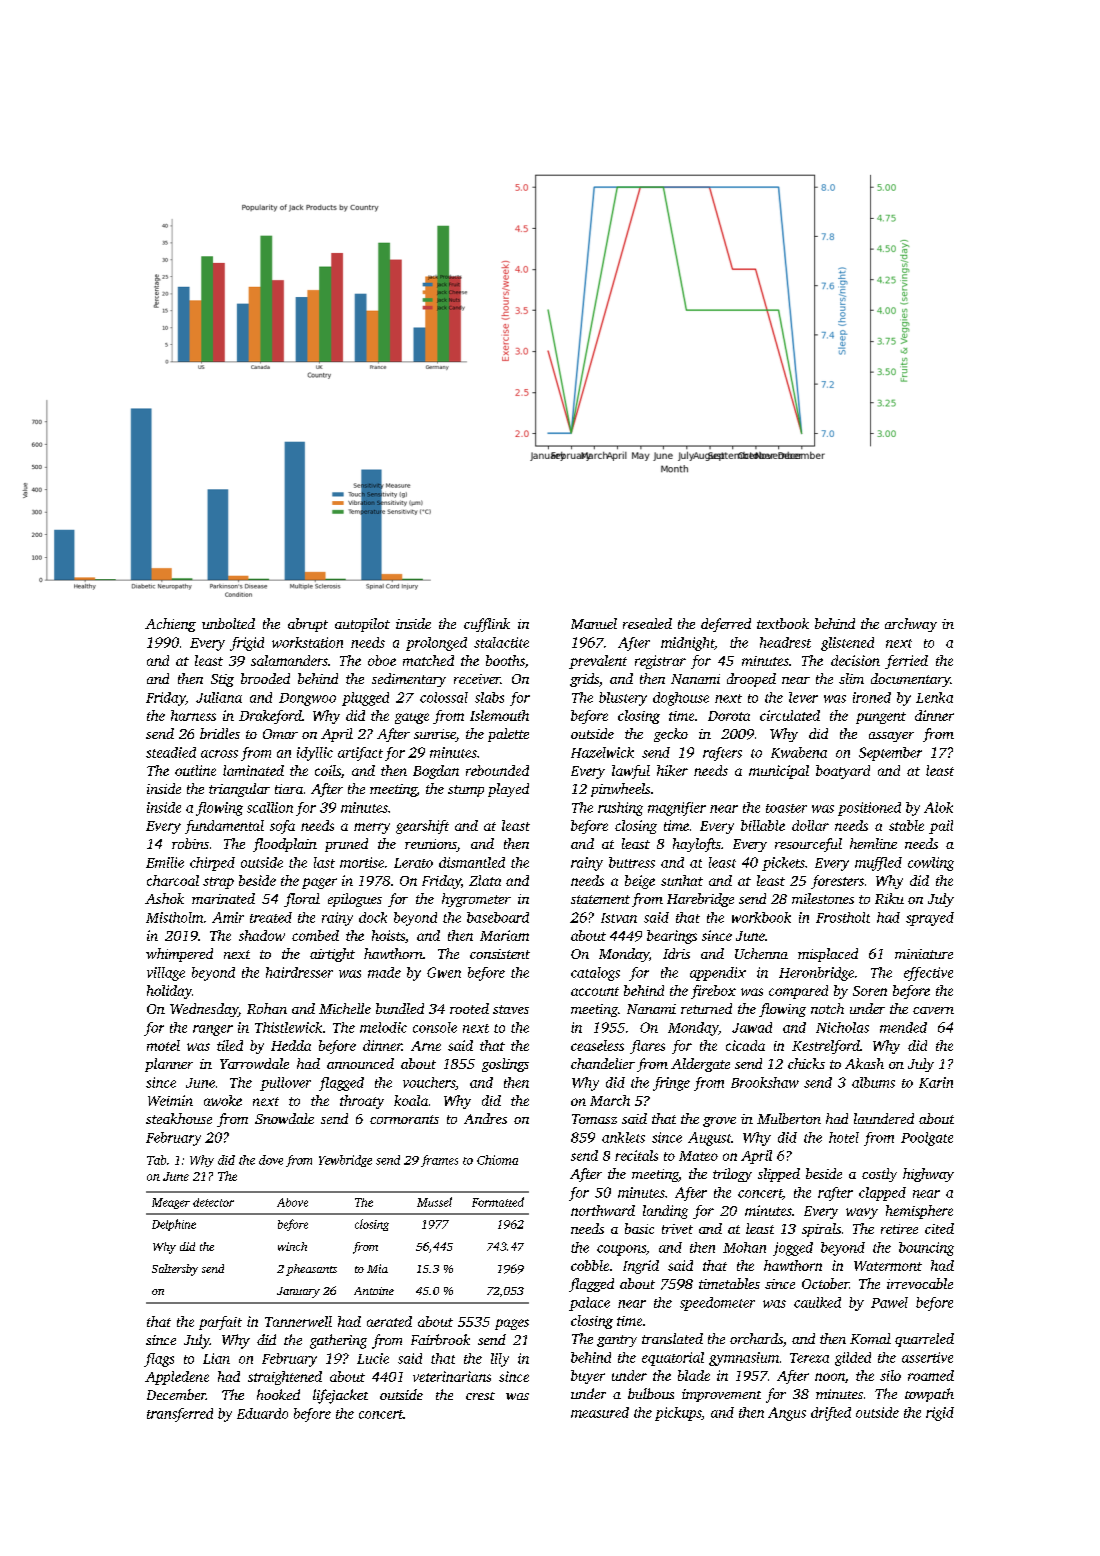 Image resolution: width=1100 pixels, height=1556 pixels. I want to click on transferred, so click(180, 1415).
